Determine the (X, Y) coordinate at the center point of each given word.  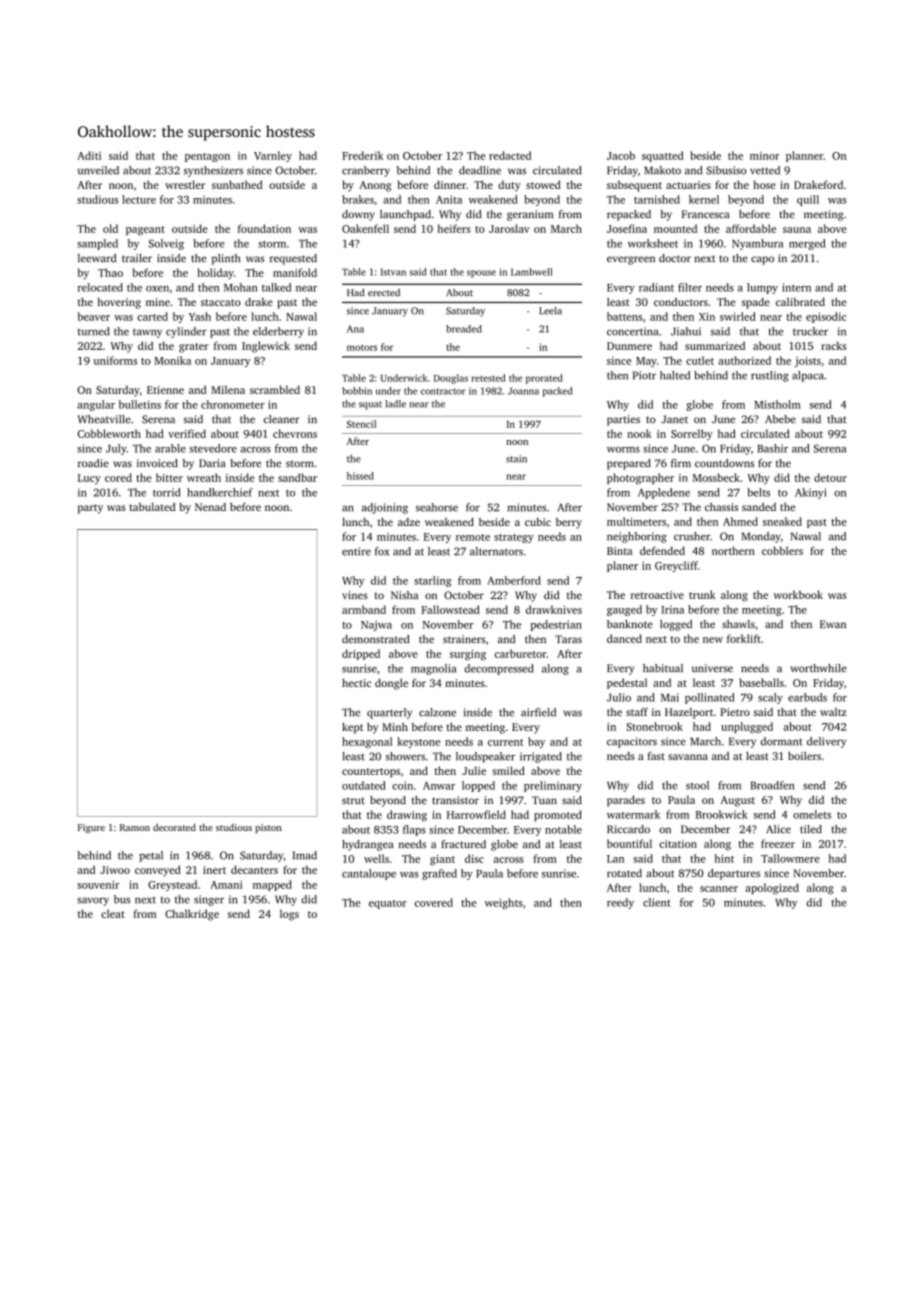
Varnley (273, 156)
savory (93, 901)
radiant (656, 287)
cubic (538, 522)
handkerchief (220, 492)
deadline (480, 170)
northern (733, 550)
